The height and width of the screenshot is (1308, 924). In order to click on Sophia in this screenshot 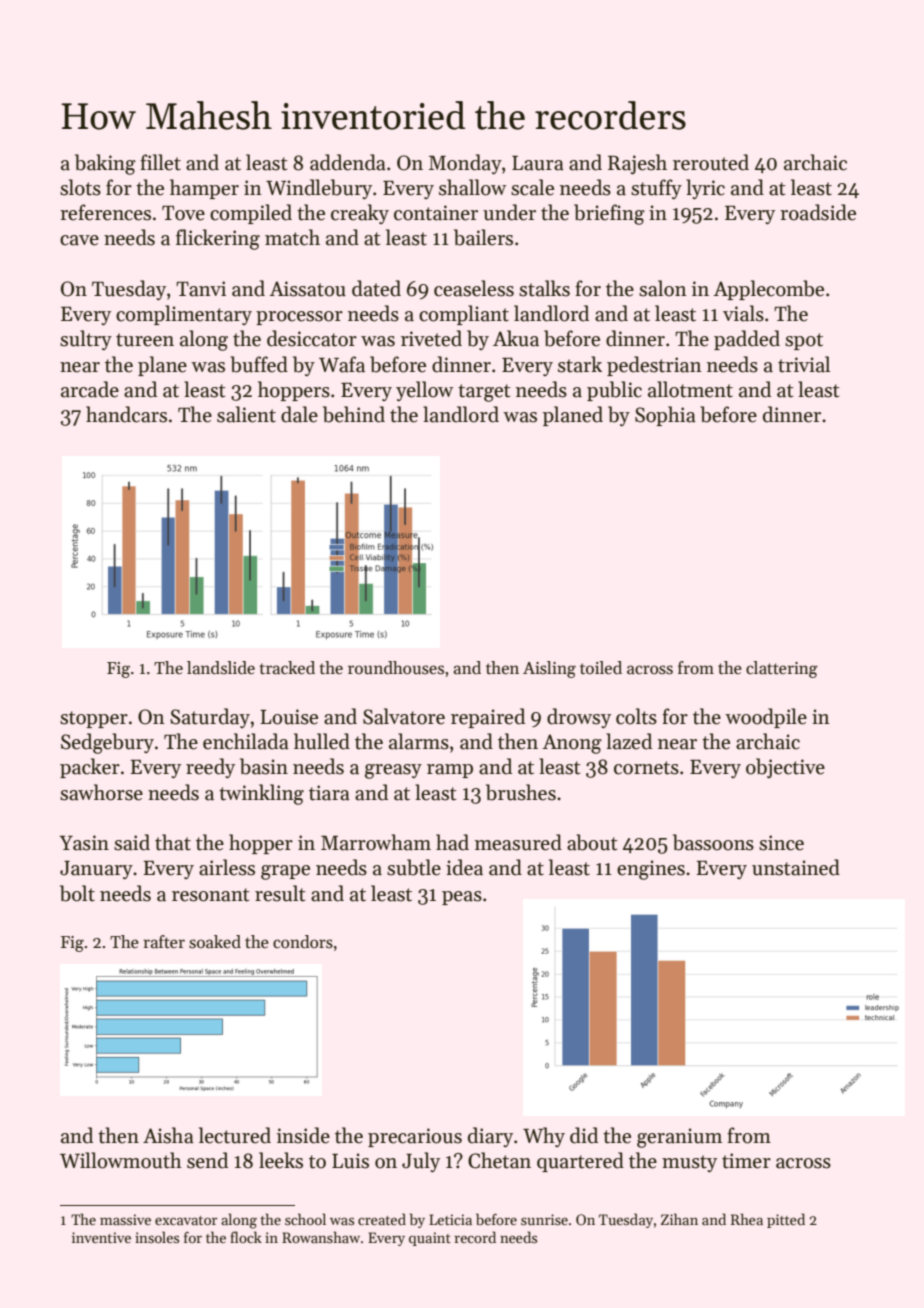, I will do `click(665, 416)`.
